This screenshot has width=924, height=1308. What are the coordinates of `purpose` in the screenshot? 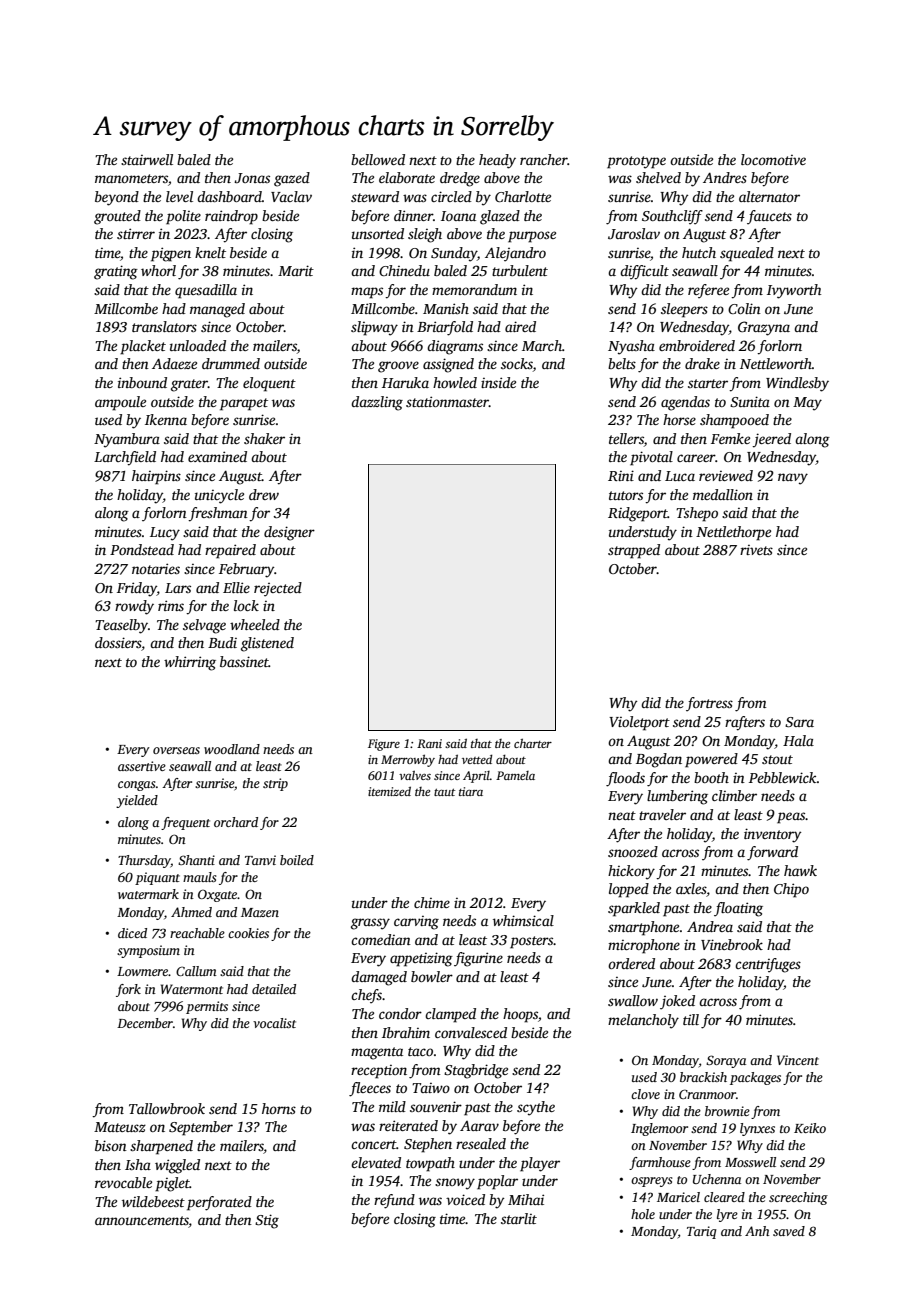 It's located at (532, 237).
